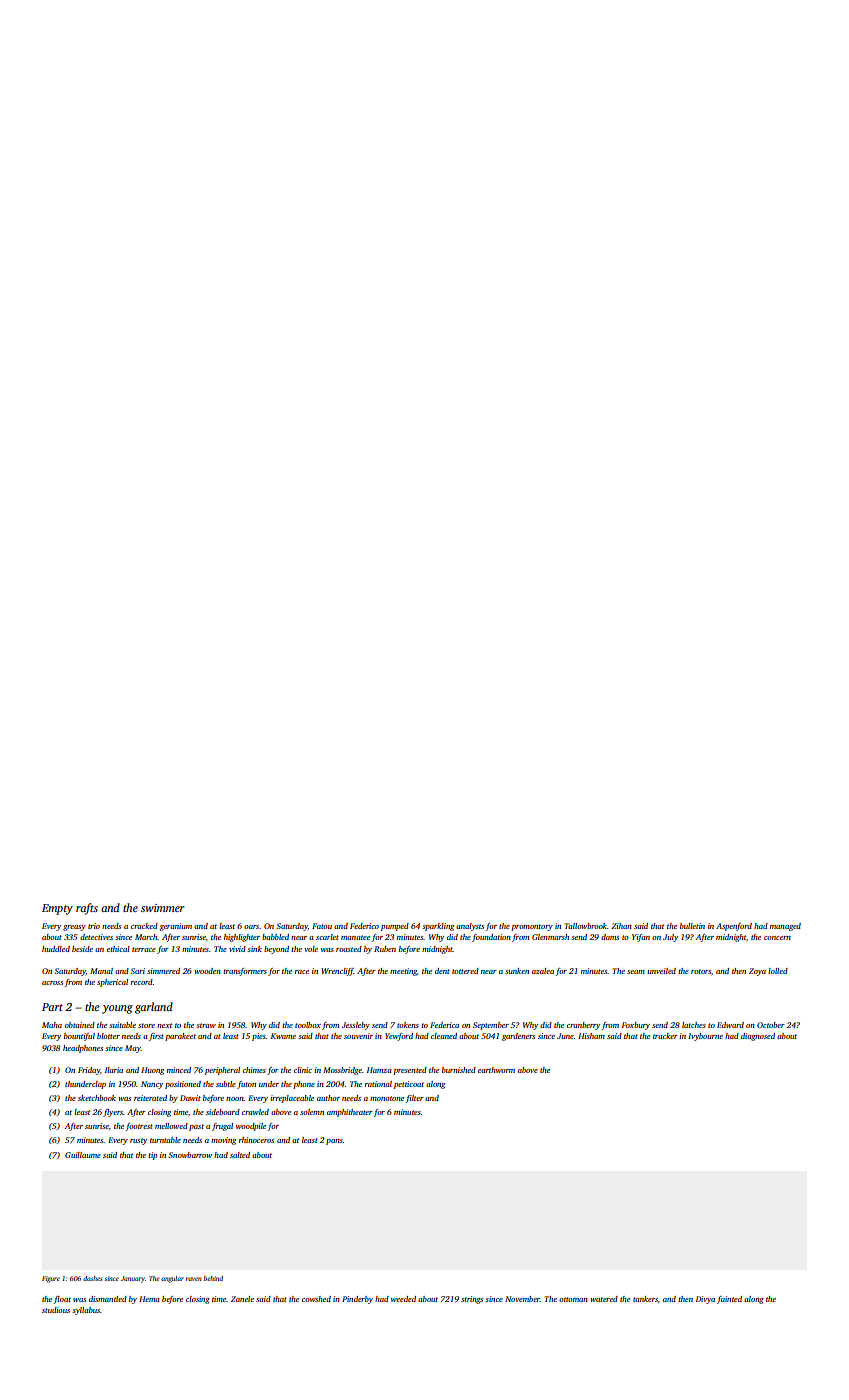  Describe the element at coordinates (152, 1071) in the screenshot. I see `Huong` at that location.
